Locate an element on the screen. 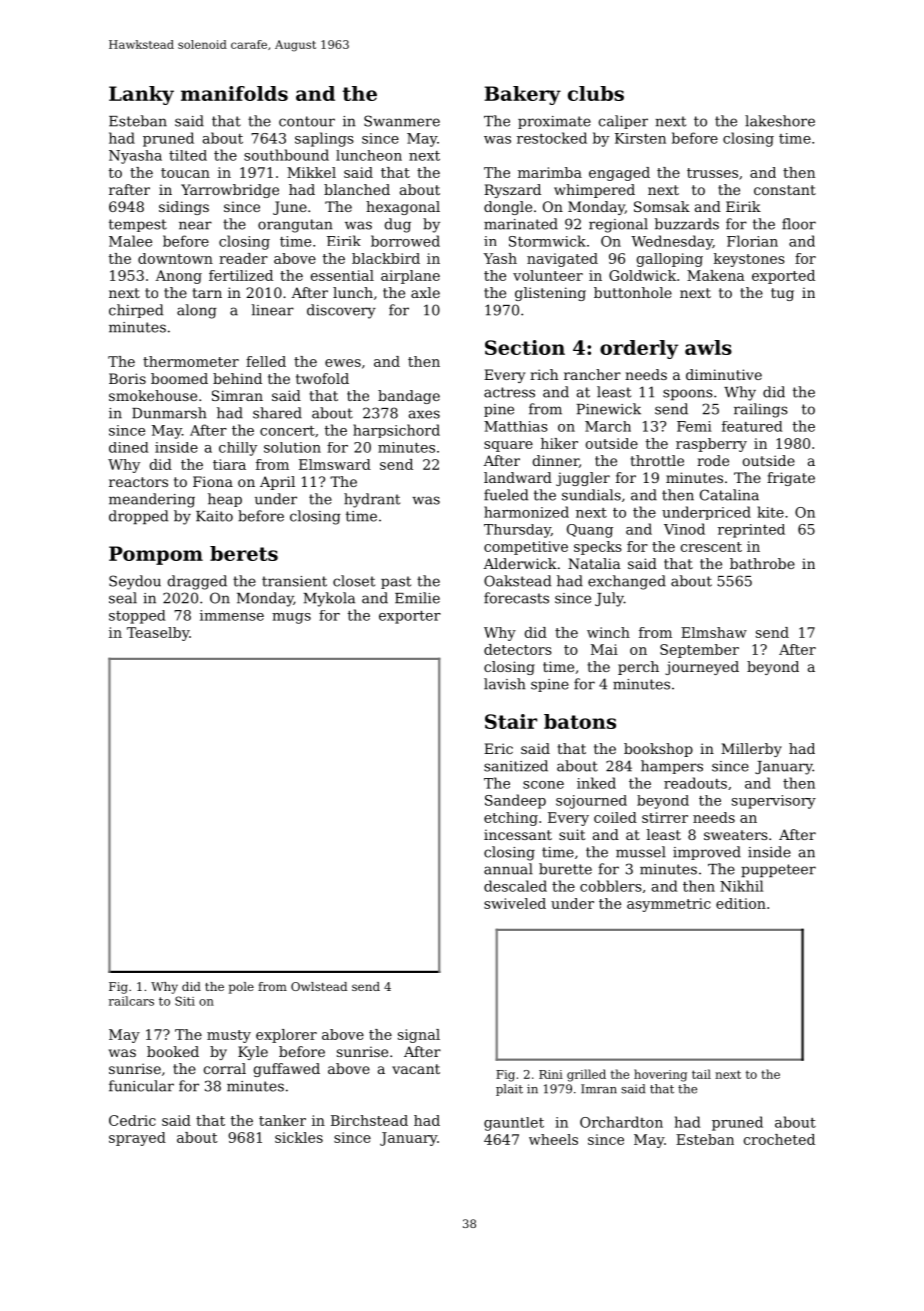  guffawed is located at coordinates (287, 1070).
